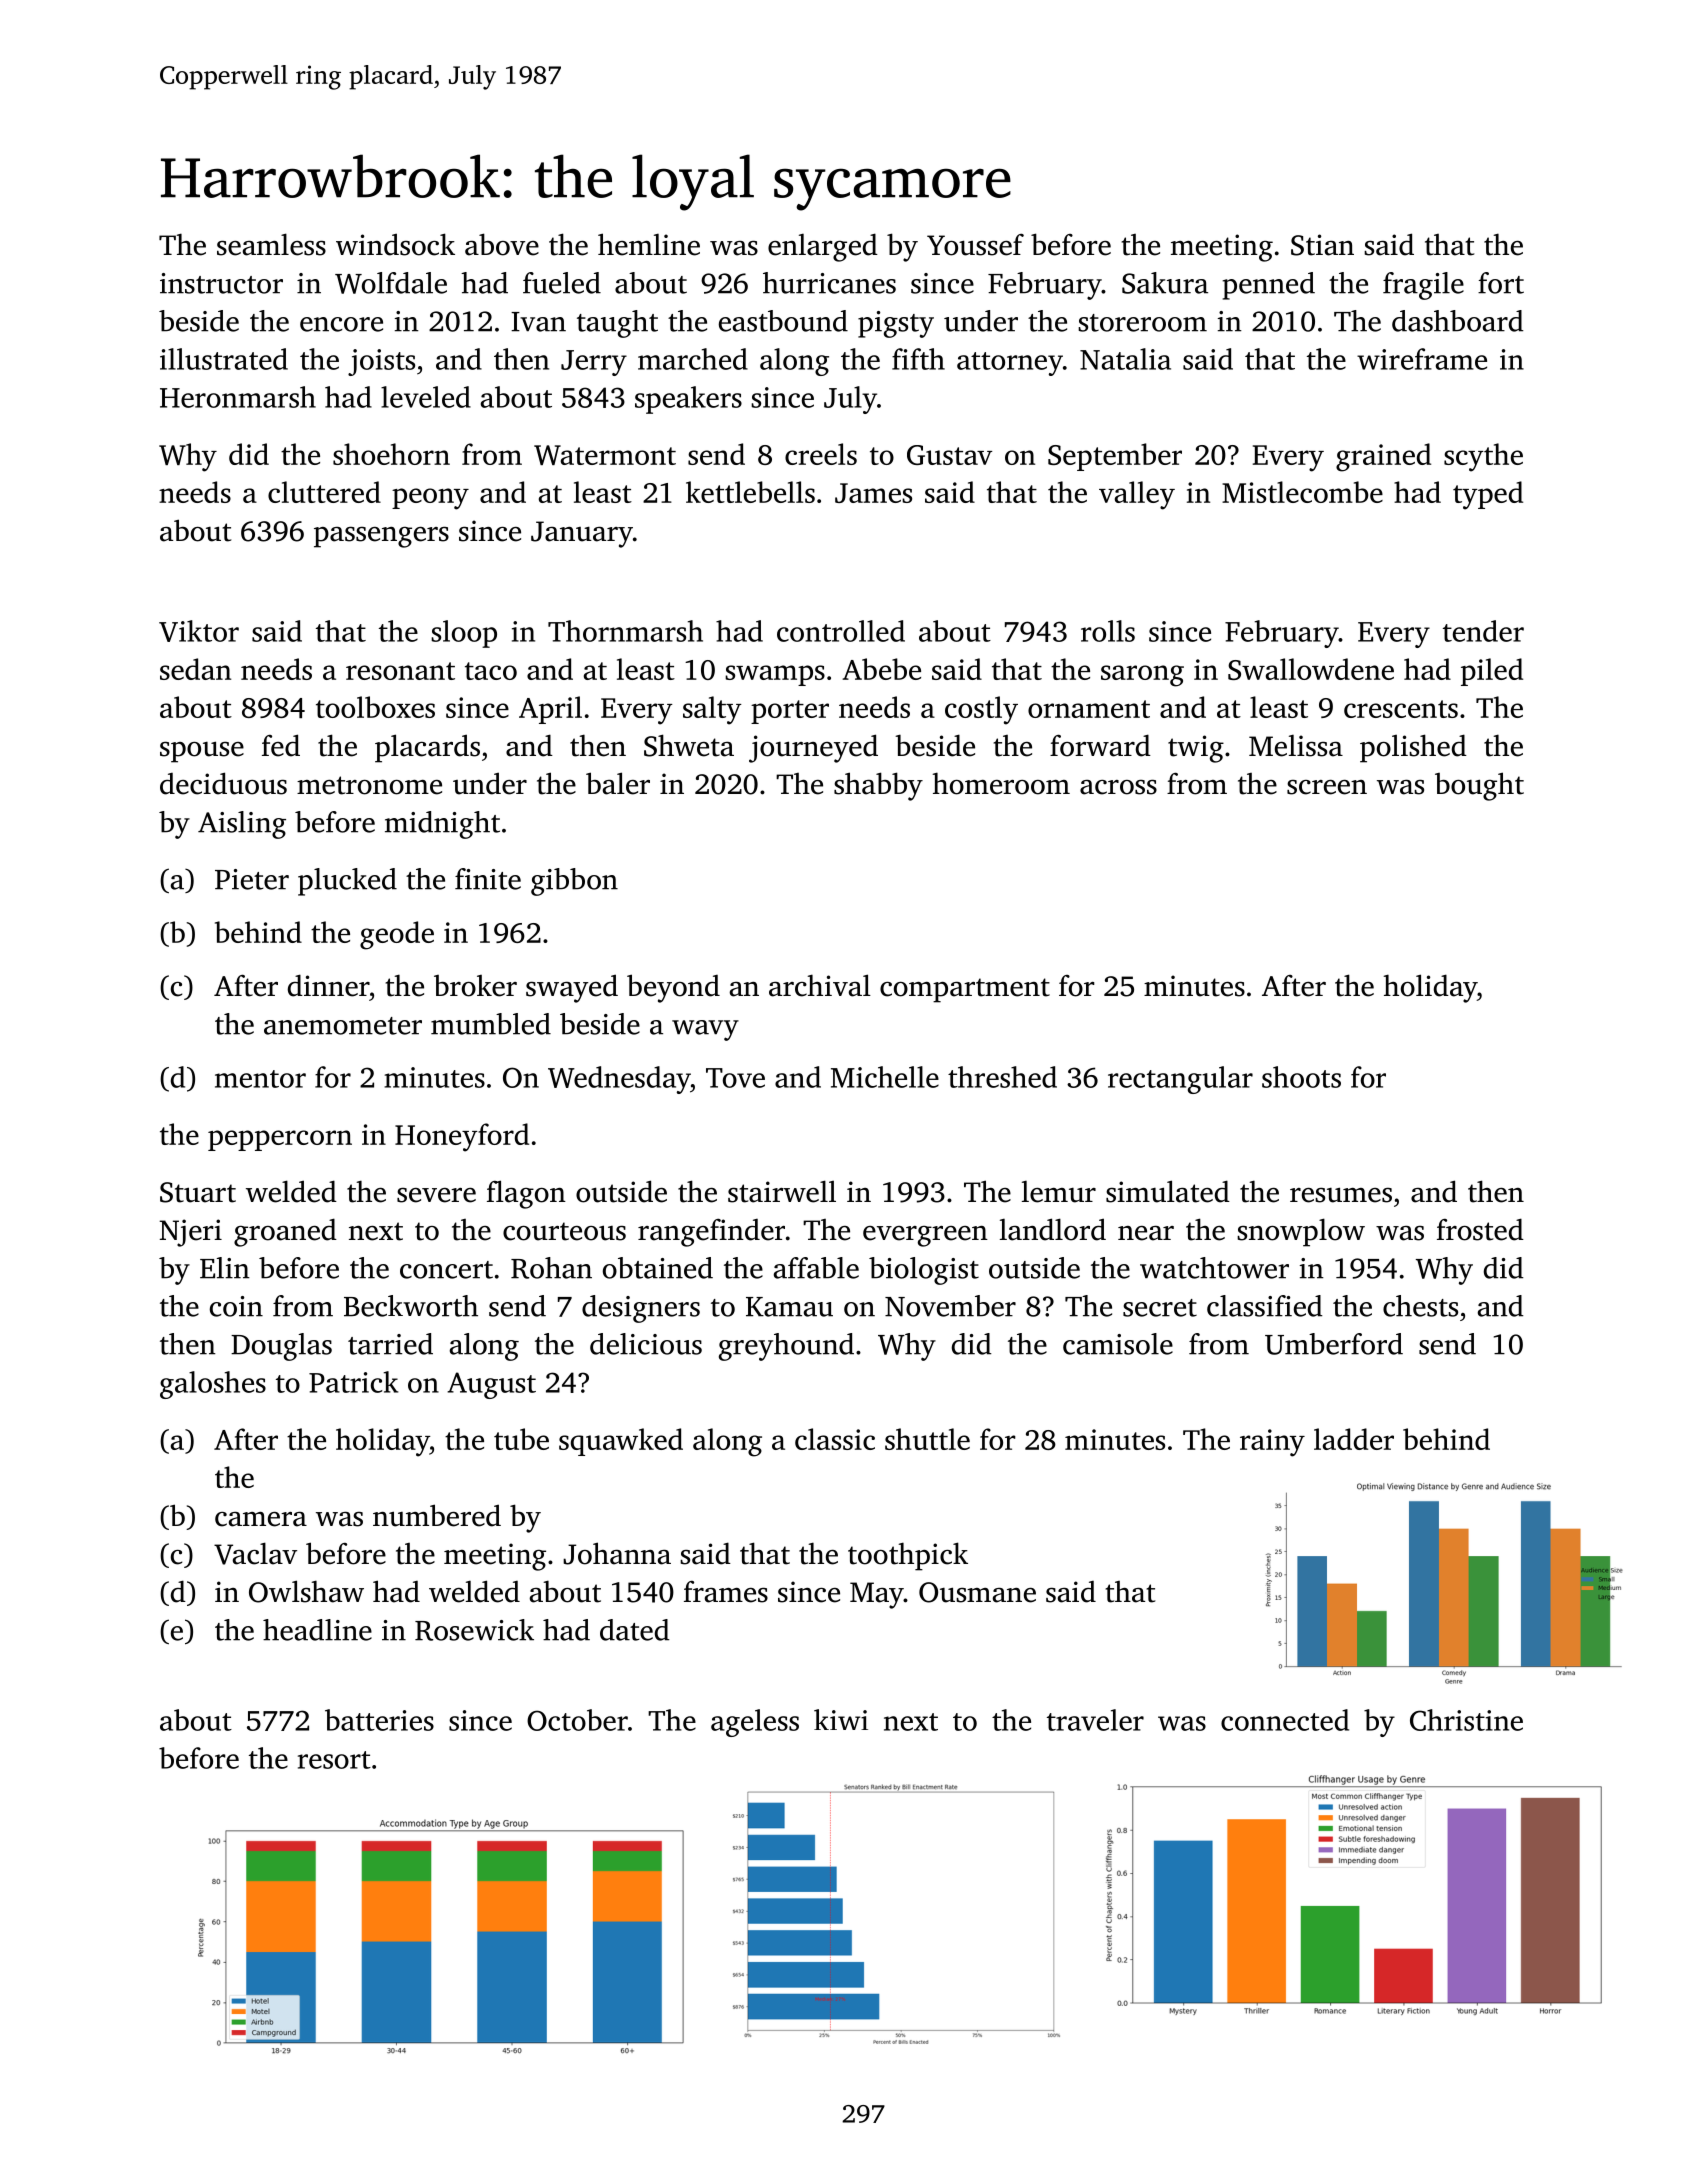 This screenshot has height=2178, width=1683. What do you see at coordinates (1301, 1077) in the screenshot?
I see `shoots` at bounding box center [1301, 1077].
